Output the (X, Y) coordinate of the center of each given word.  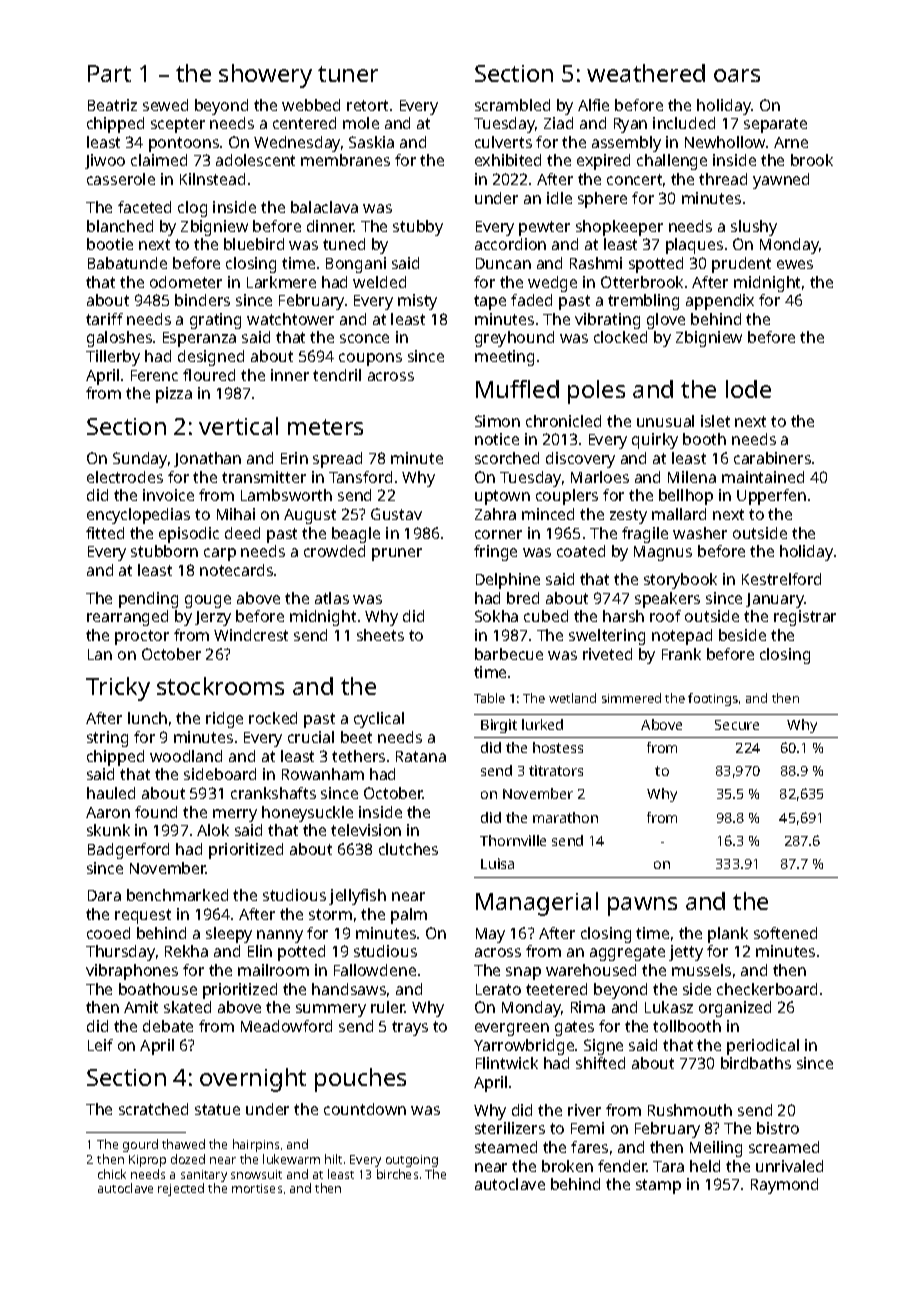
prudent (741, 265)
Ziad (558, 123)
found (156, 812)
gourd (140, 1145)
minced (548, 514)
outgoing (412, 1161)
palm (409, 916)
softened (785, 933)
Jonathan (207, 459)
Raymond (784, 1186)
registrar (805, 618)
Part (109, 73)
